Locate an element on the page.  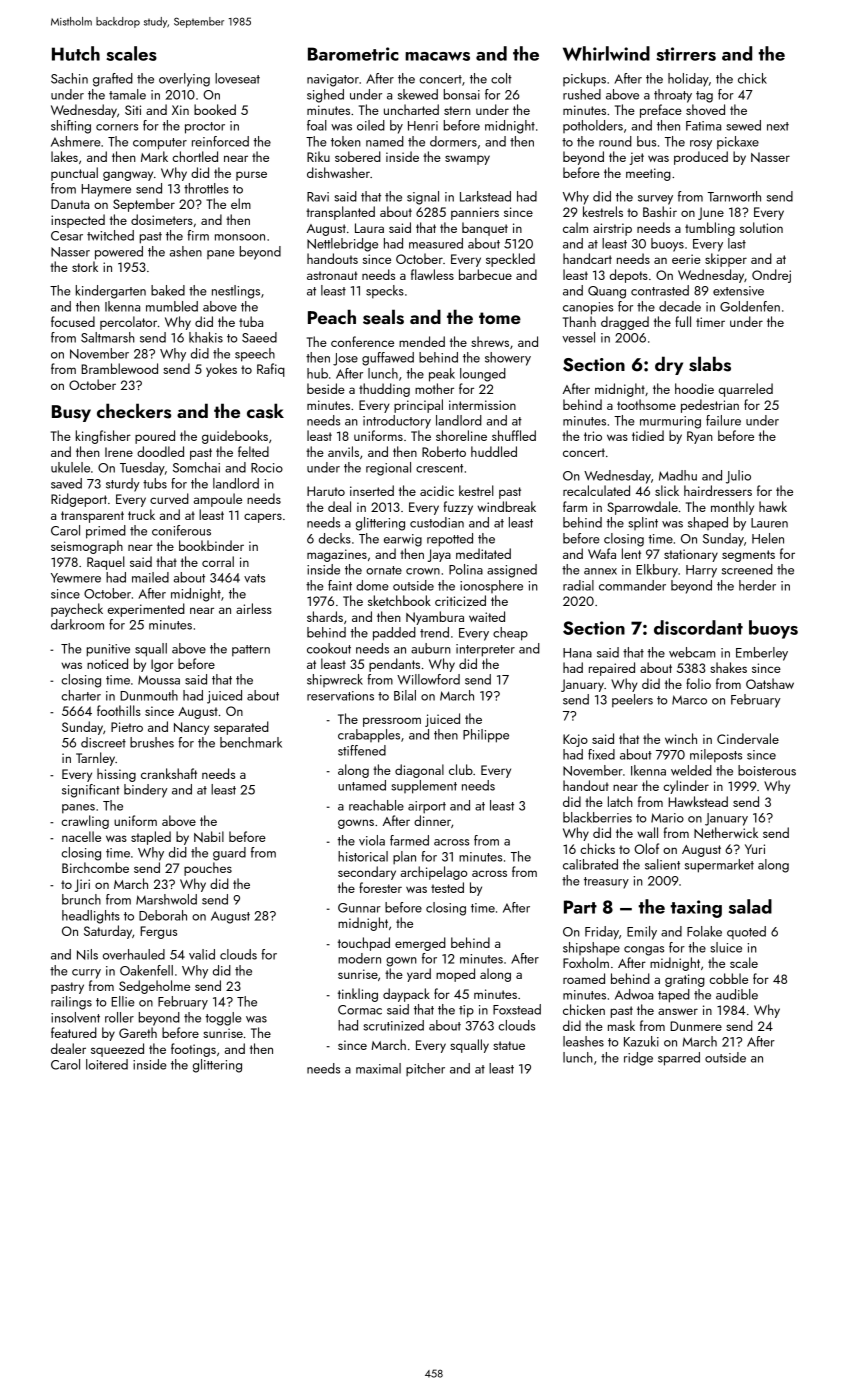
huddled is located at coordinates (494, 451).
